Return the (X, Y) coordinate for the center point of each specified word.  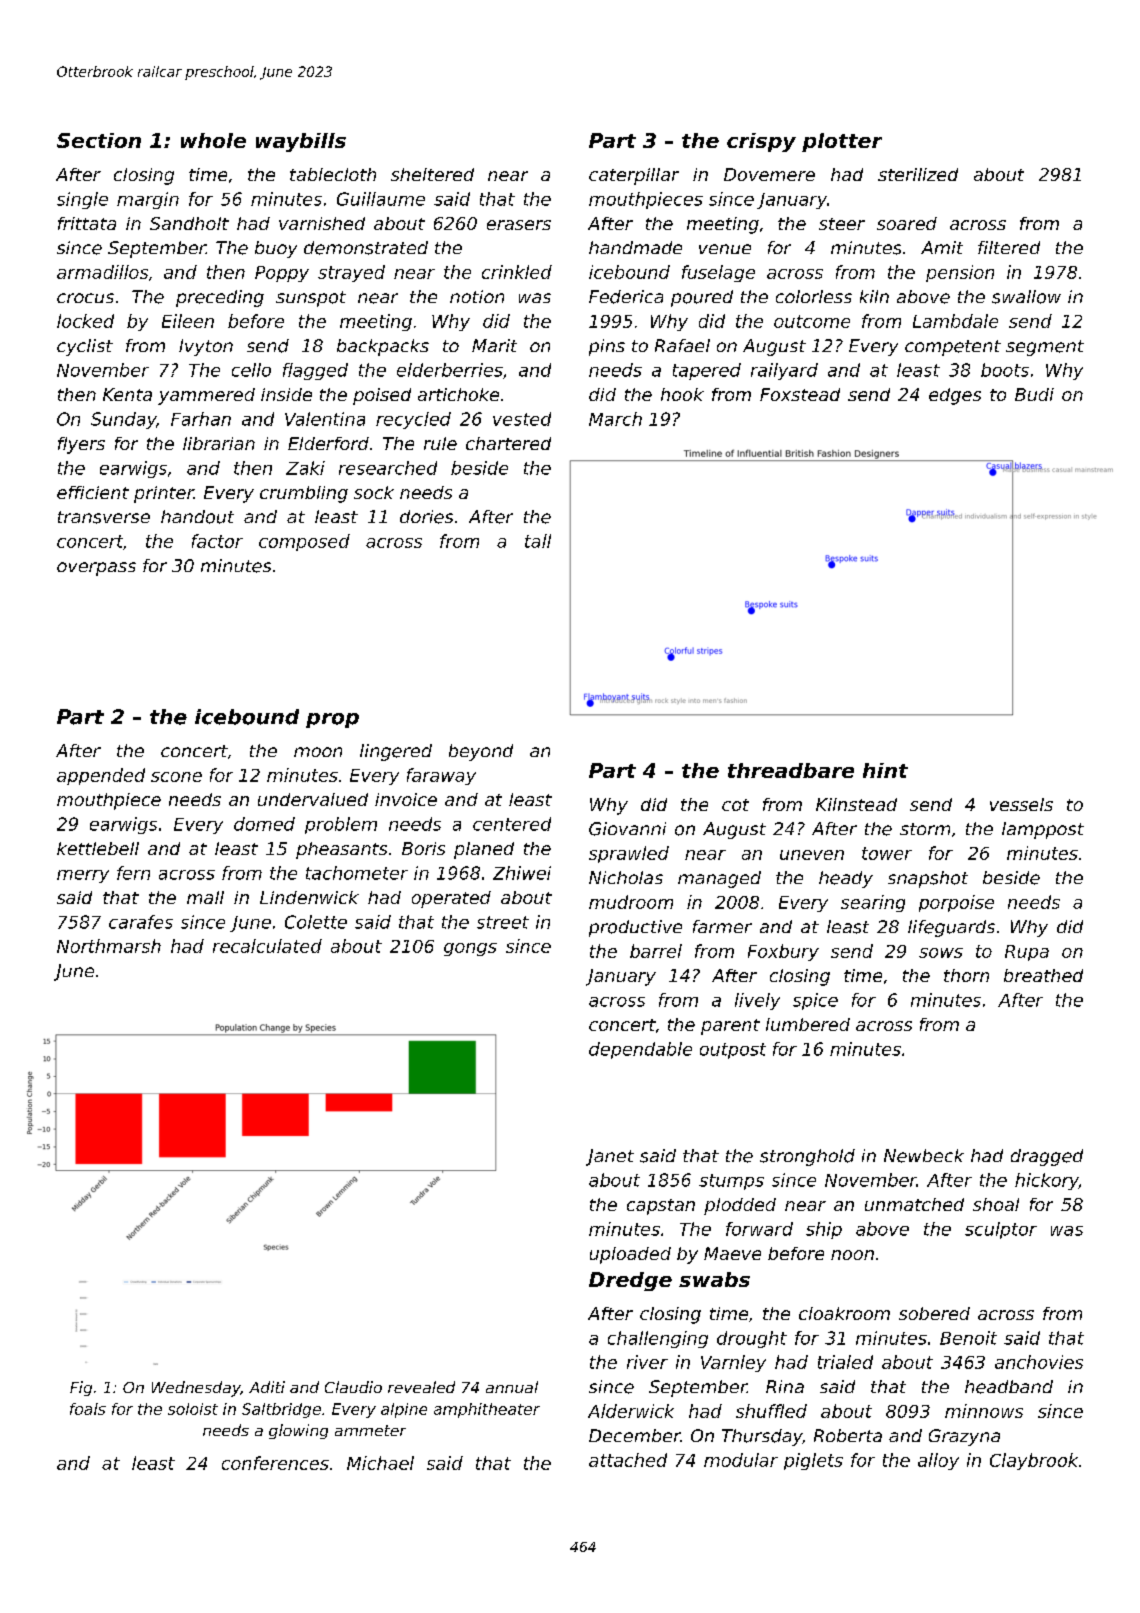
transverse (104, 517)
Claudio (353, 1387)
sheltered (432, 174)
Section (99, 140)
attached (628, 1460)
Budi (1034, 394)
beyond (481, 752)
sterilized (918, 174)
